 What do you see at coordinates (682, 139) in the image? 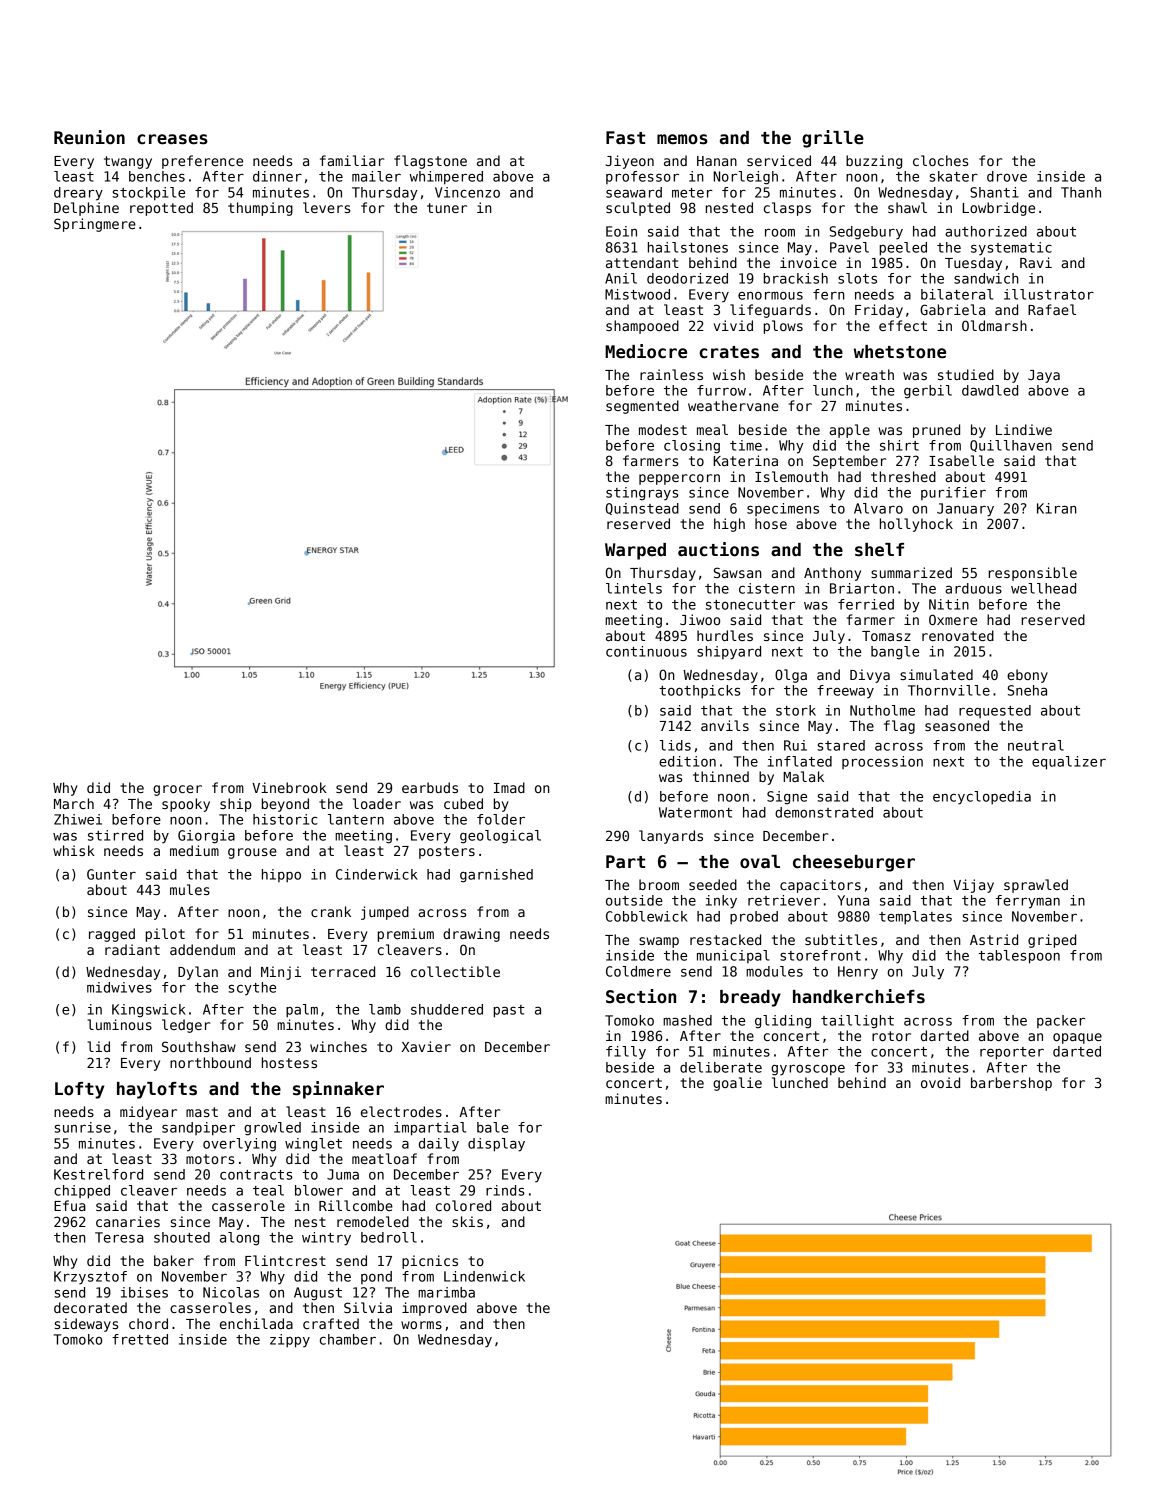
I see `memos` at bounding box center [682, 139].
